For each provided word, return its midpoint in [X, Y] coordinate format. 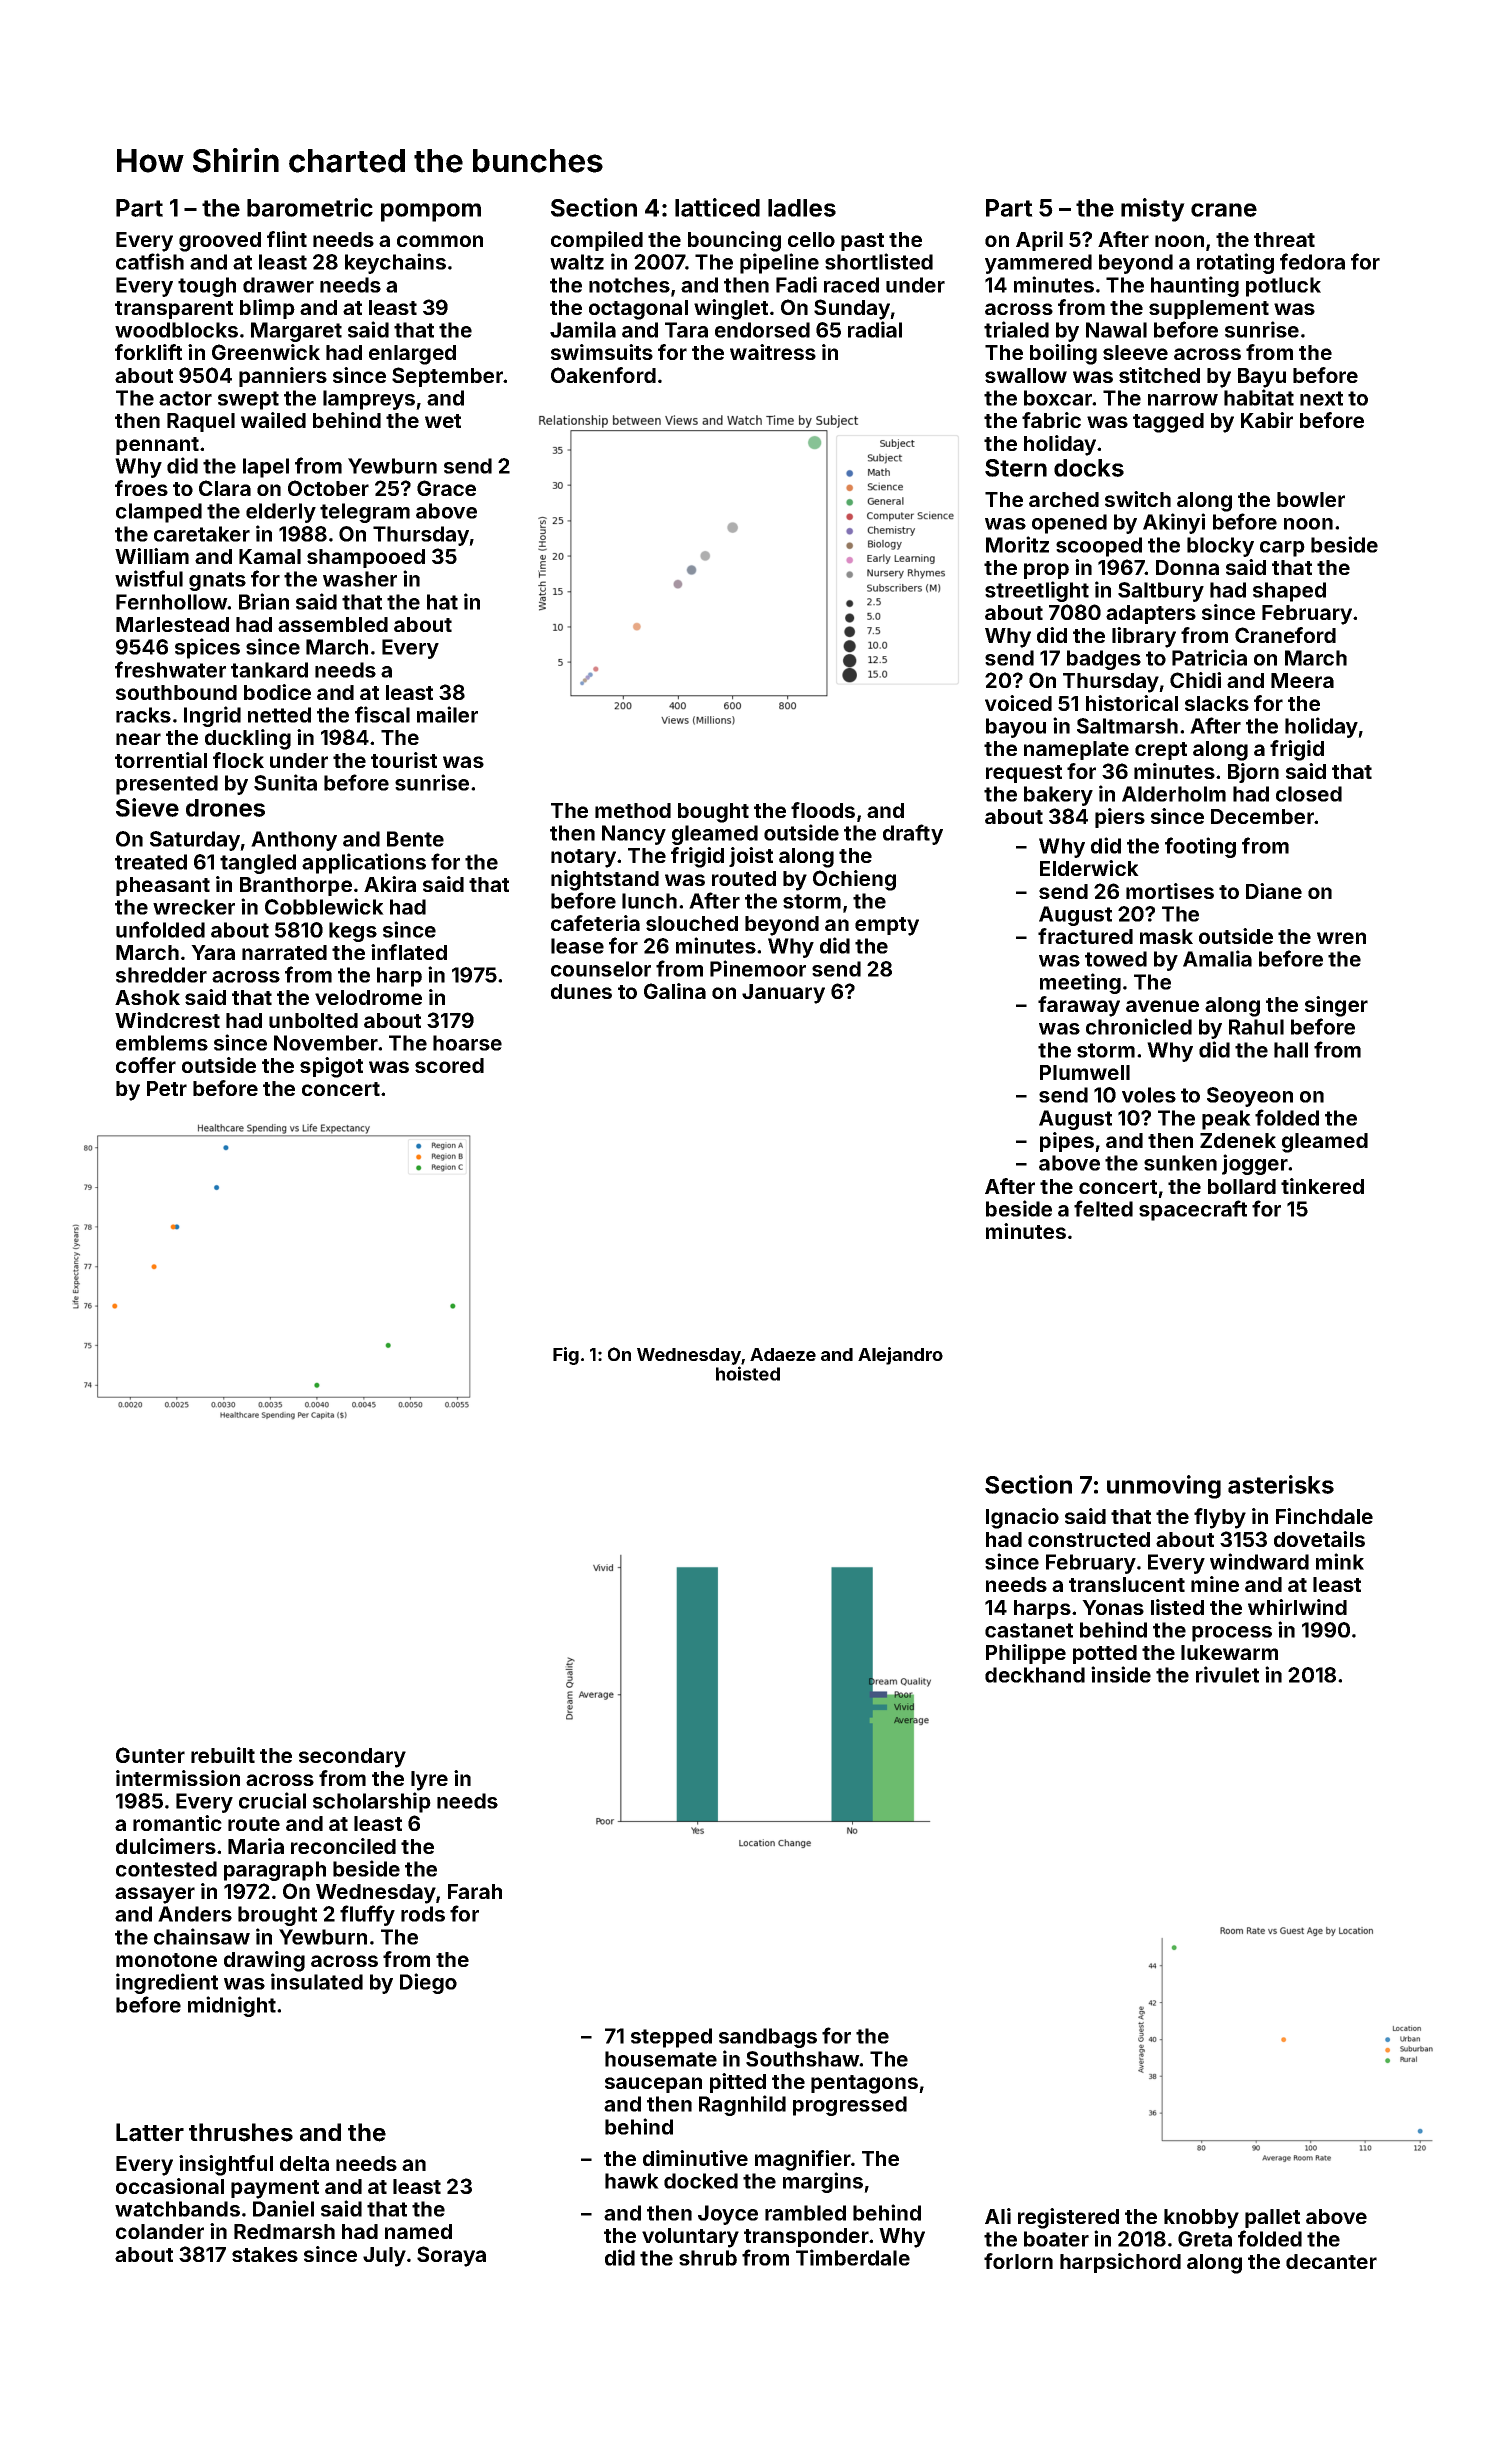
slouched [692, 923]
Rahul [1256, 1027]
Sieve [147, 807]
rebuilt [223, 1755]
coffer [146, 1065]
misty [1153, 210]
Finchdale [1324, 1516]
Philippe [1026, 1654]
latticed [717, 207]
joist [751, 857]
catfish [150, 261]
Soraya [451, 2256]
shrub [708, 2258]
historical [1132, 703]
